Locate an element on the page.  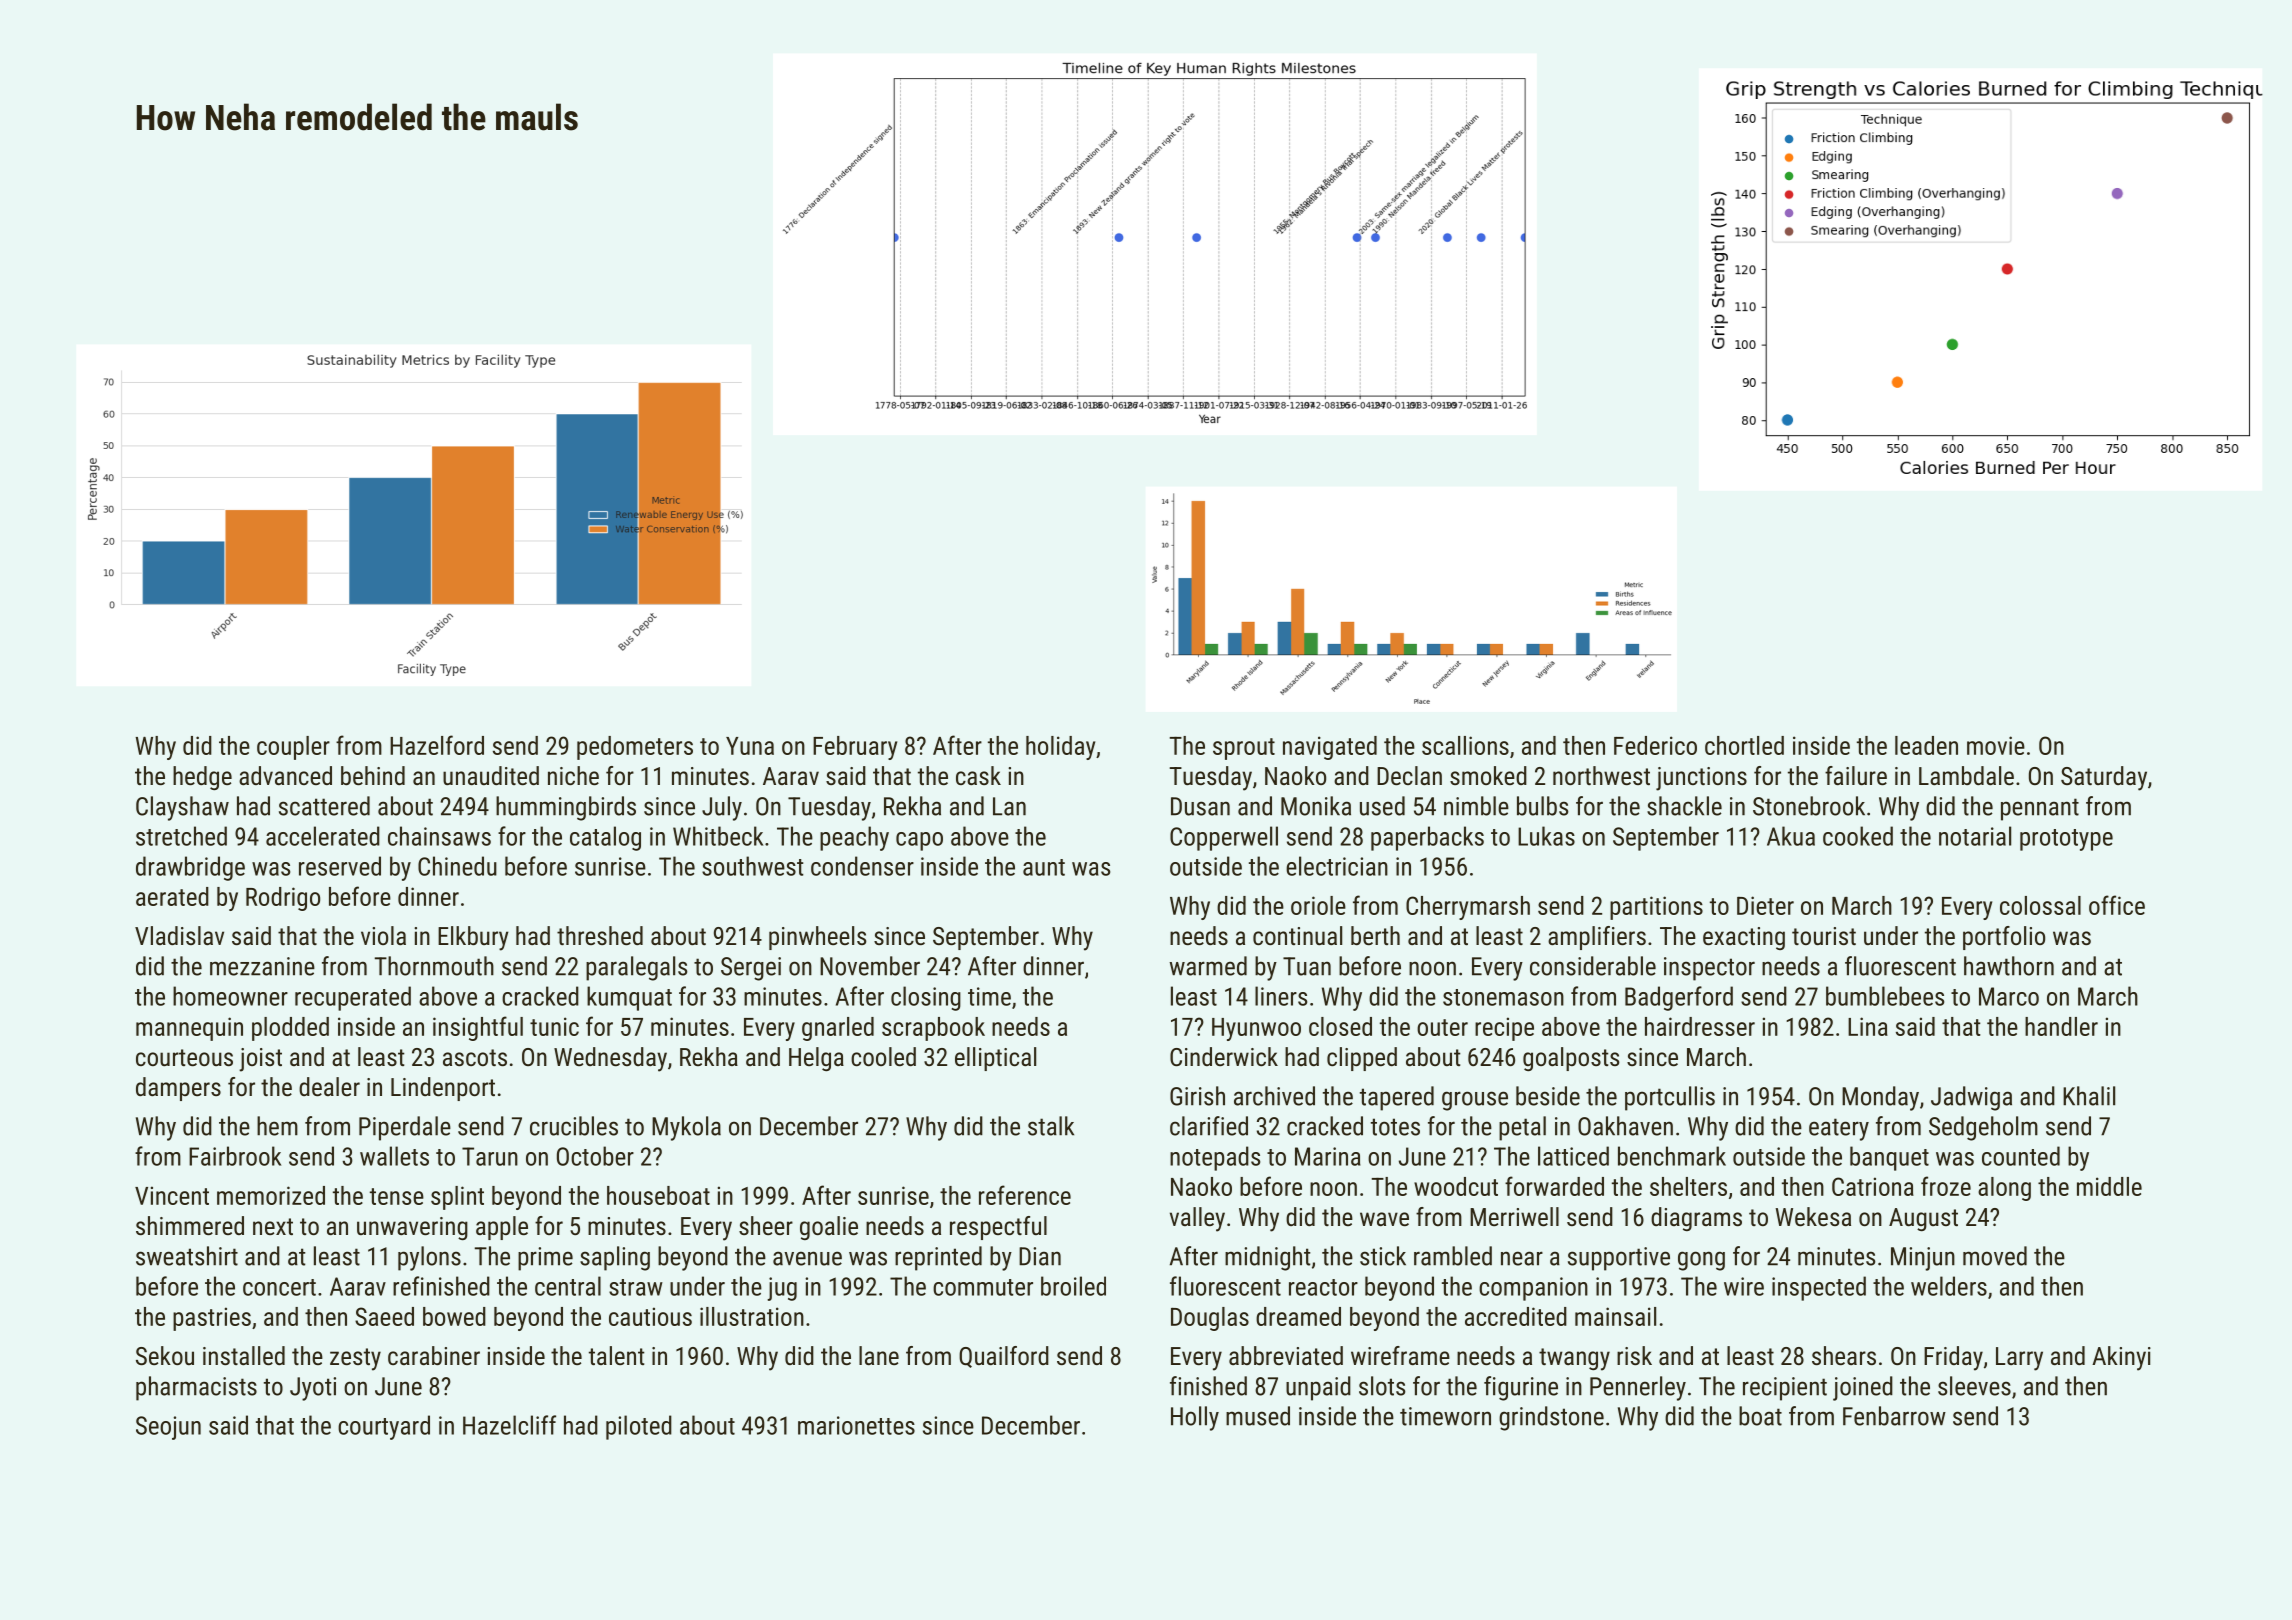
cask is located at coordinates (978, 775).
